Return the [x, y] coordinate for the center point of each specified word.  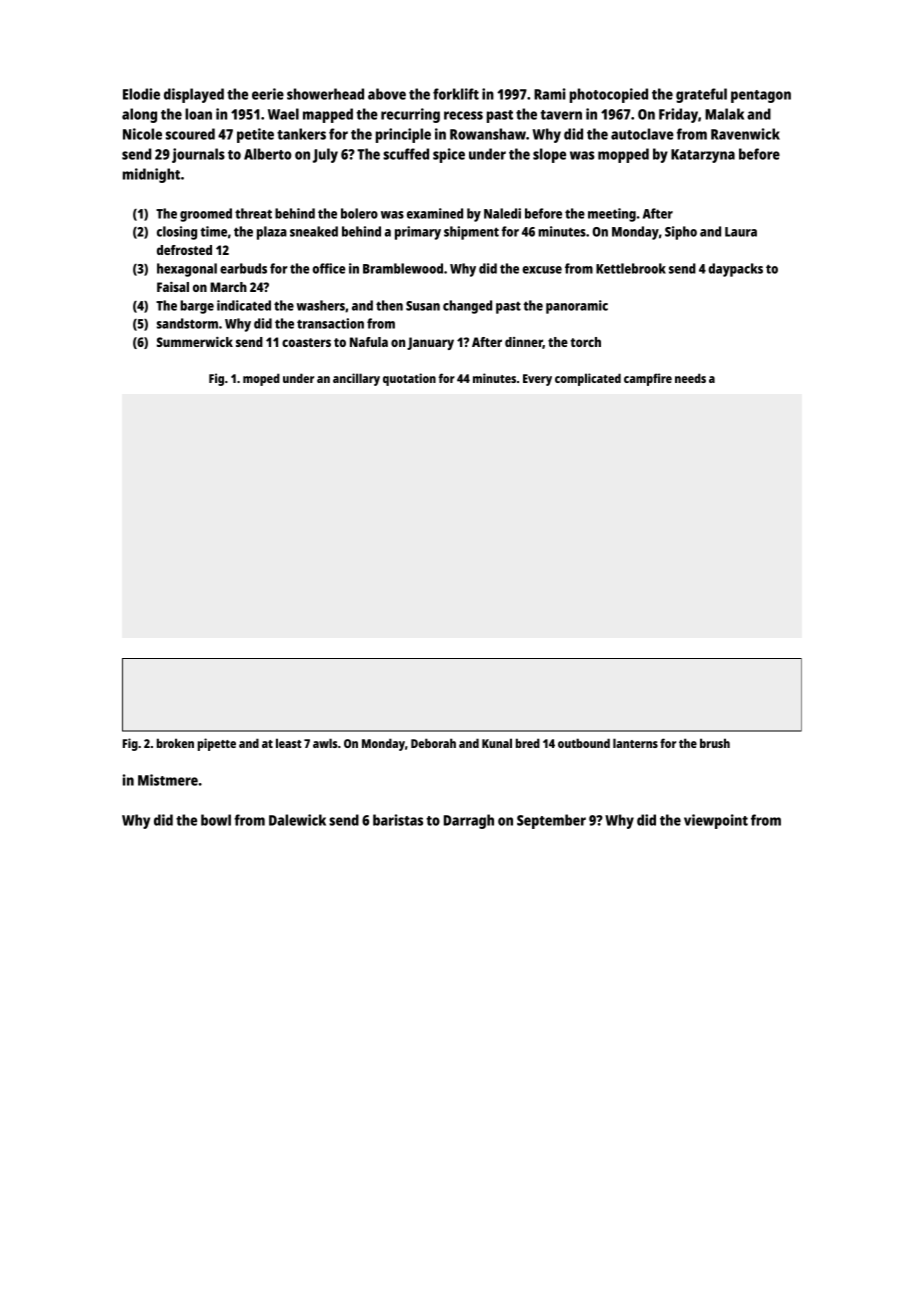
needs [690, 378]
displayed [194, 95]
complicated [588, 379]
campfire [648, 379]
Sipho [681, 233]
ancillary [356, 379]
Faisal [173, 287]
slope [549, 155]
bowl [216, 820]
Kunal [497, 743]
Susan [423, 306]
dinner [524, 343]
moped [261, 379]
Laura [741, 232]
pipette [217, 744]
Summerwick [195, 342]
